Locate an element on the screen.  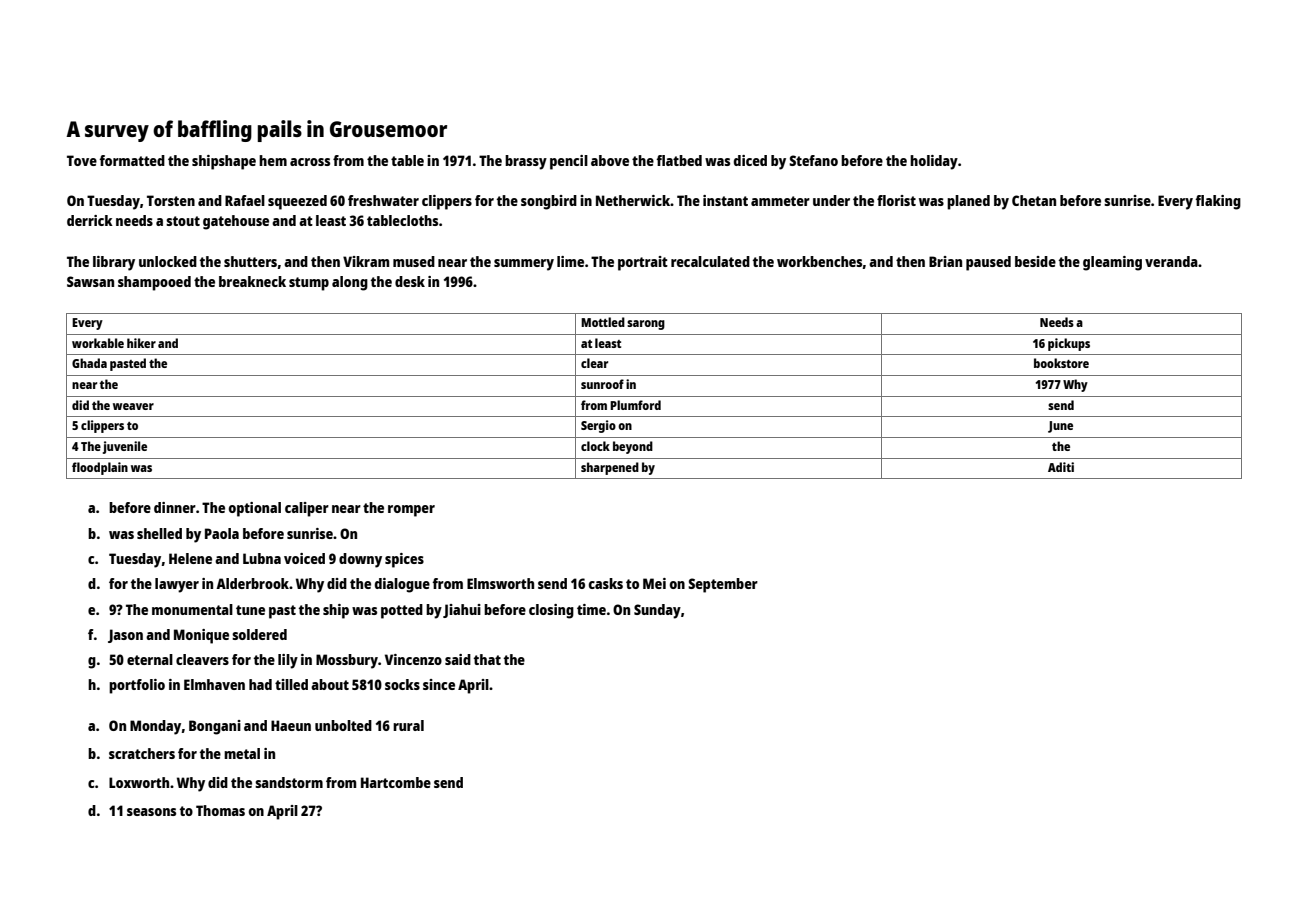
Aditi is located at coordinates (1061, 467).
